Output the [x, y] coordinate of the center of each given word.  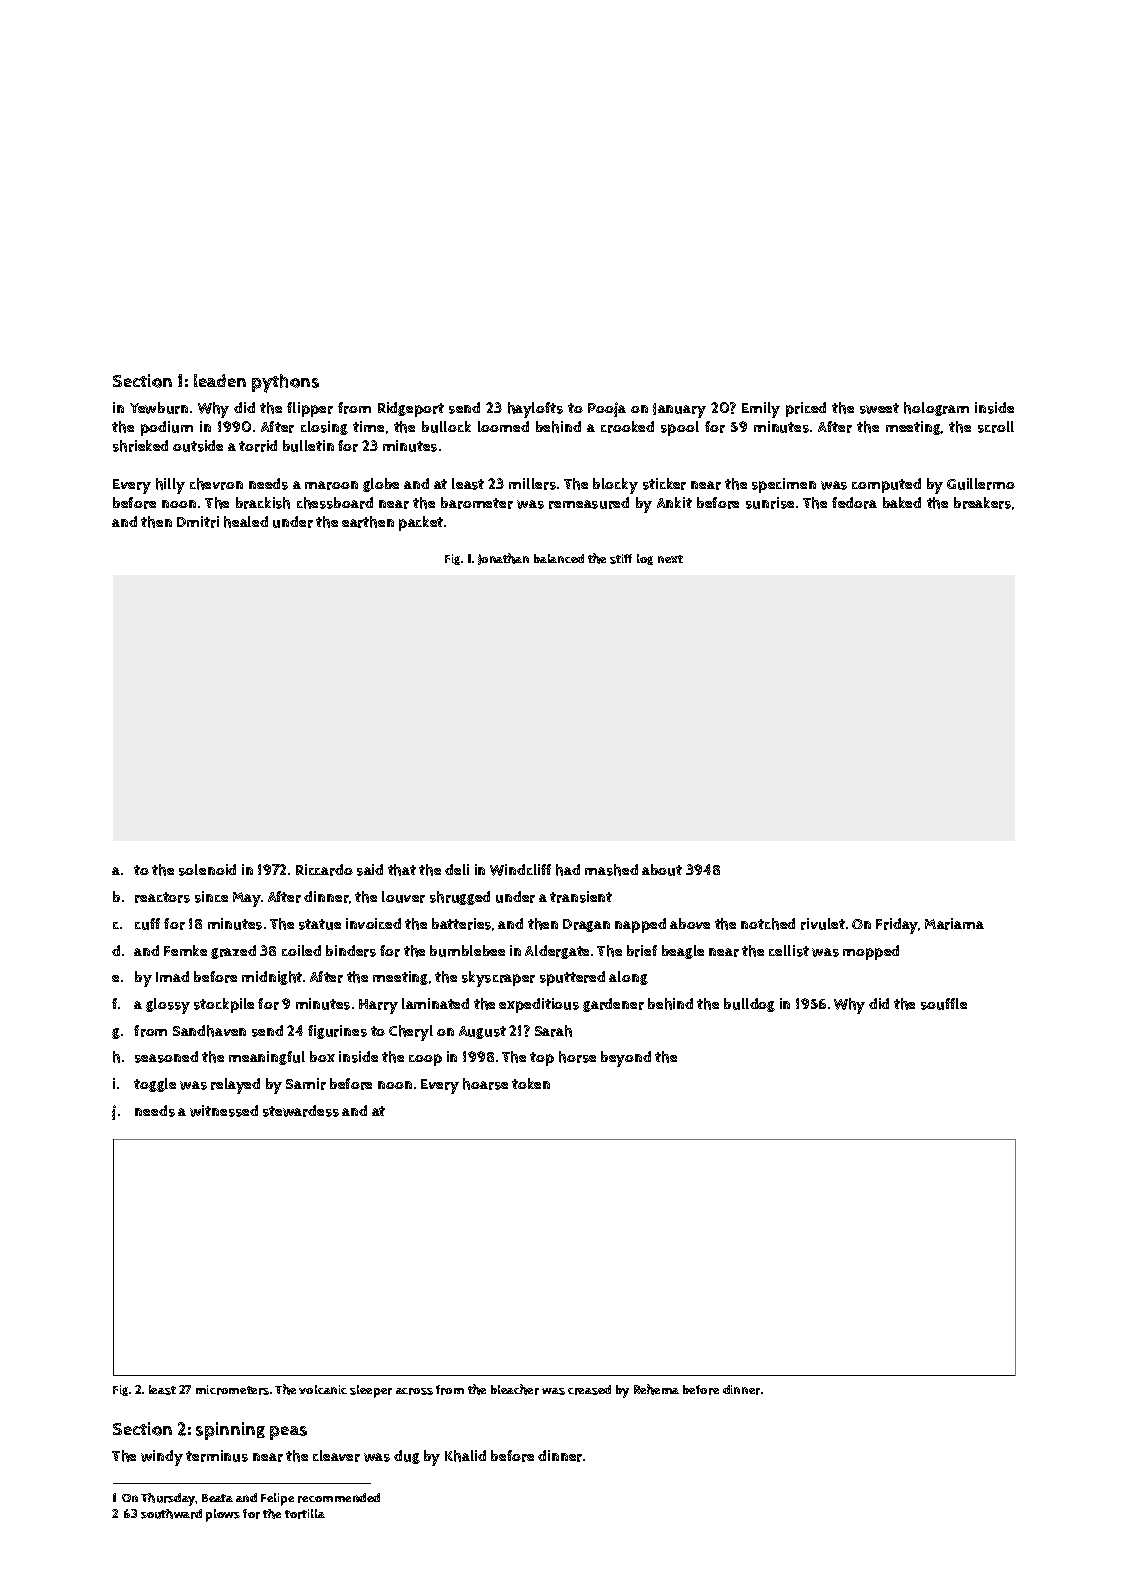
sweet [879, 408]
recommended [339, 1498]
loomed [503, 426]
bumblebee [467, 951]
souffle [944, 1004]
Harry [378, 1006]
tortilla [305, 1514]
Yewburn [159, 408]
